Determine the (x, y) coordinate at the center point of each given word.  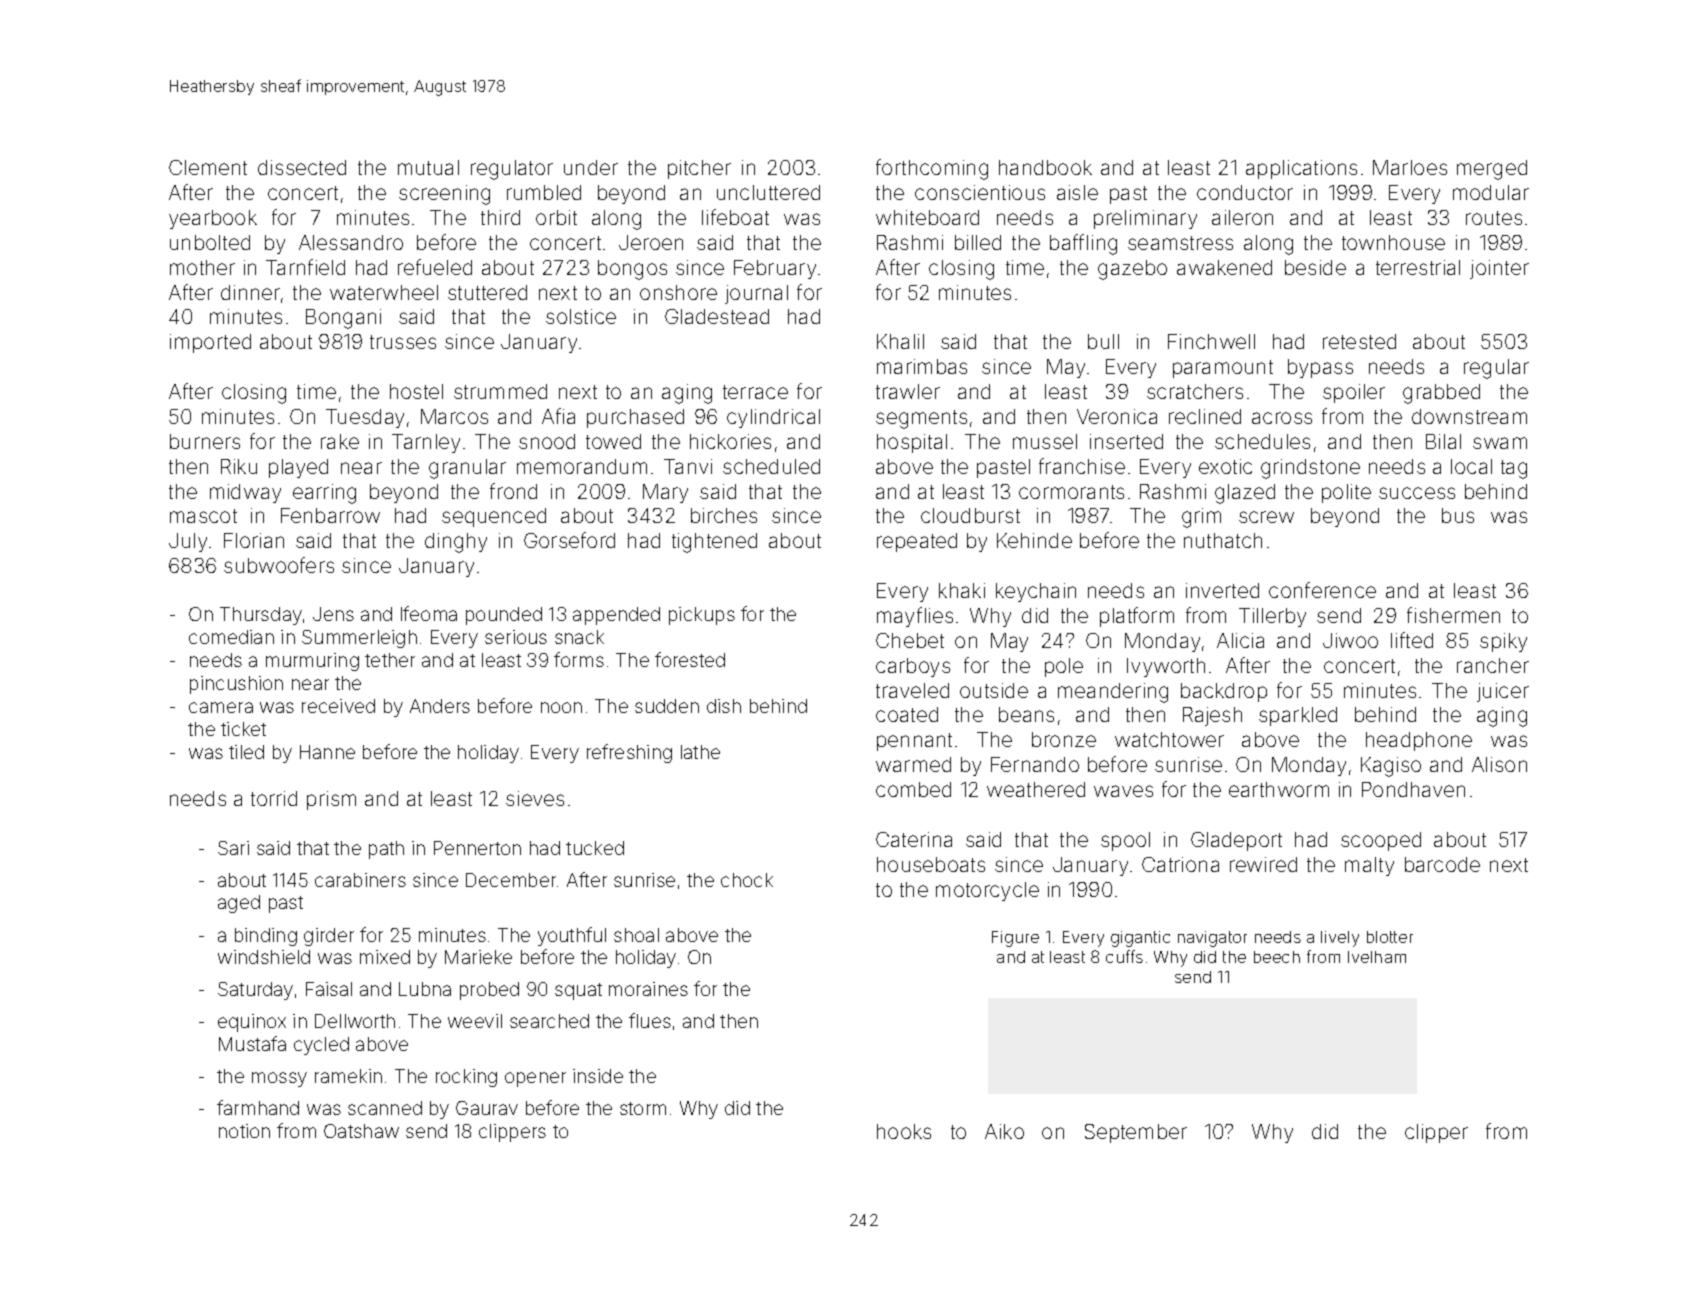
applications (1301, 169)
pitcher (699, 169)
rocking (466, 1078)
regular (1496, 369)
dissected (302, 167)
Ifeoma (429, 613)
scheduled (771, 466)
